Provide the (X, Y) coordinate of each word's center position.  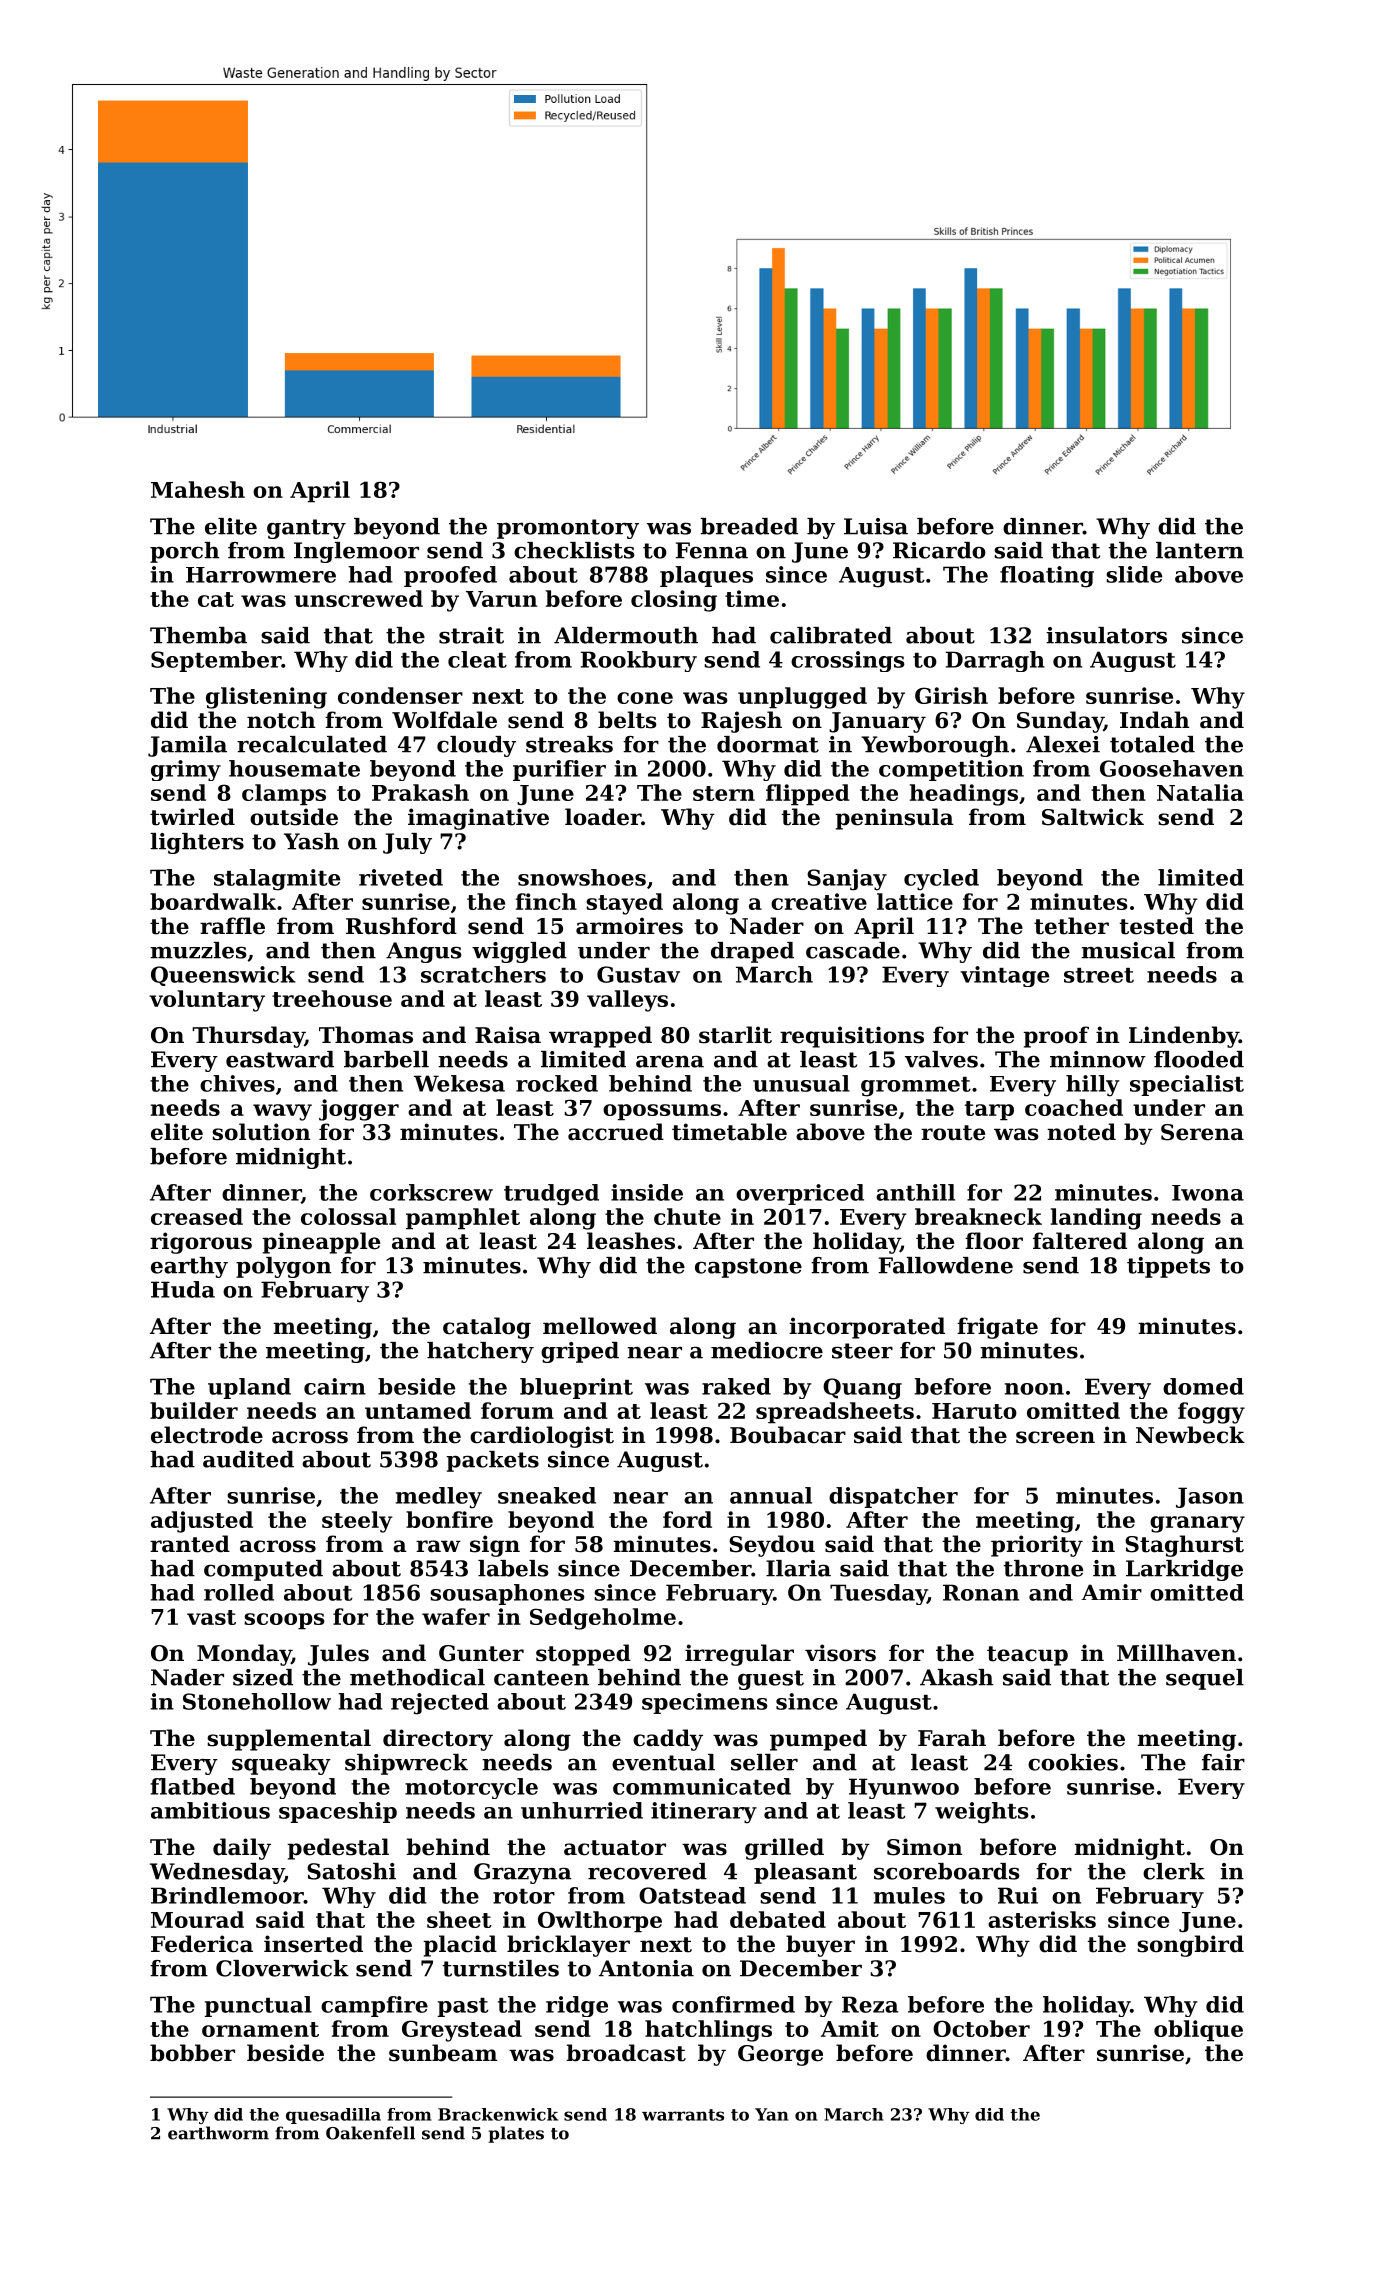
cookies (1073, 1762)
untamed (418, 1410)
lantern (1200, 550)
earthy (189, 1267)
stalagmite (277, 880)
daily (242, 1849)
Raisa (508, 1035)
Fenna (712, 550)
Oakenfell (370, 2133)
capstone (748, 1268)
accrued (616, 1132)
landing (1096, 1219)
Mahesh (198, 489)
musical (1128, 950)
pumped (818, 1740)
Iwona (1208, 1193)
